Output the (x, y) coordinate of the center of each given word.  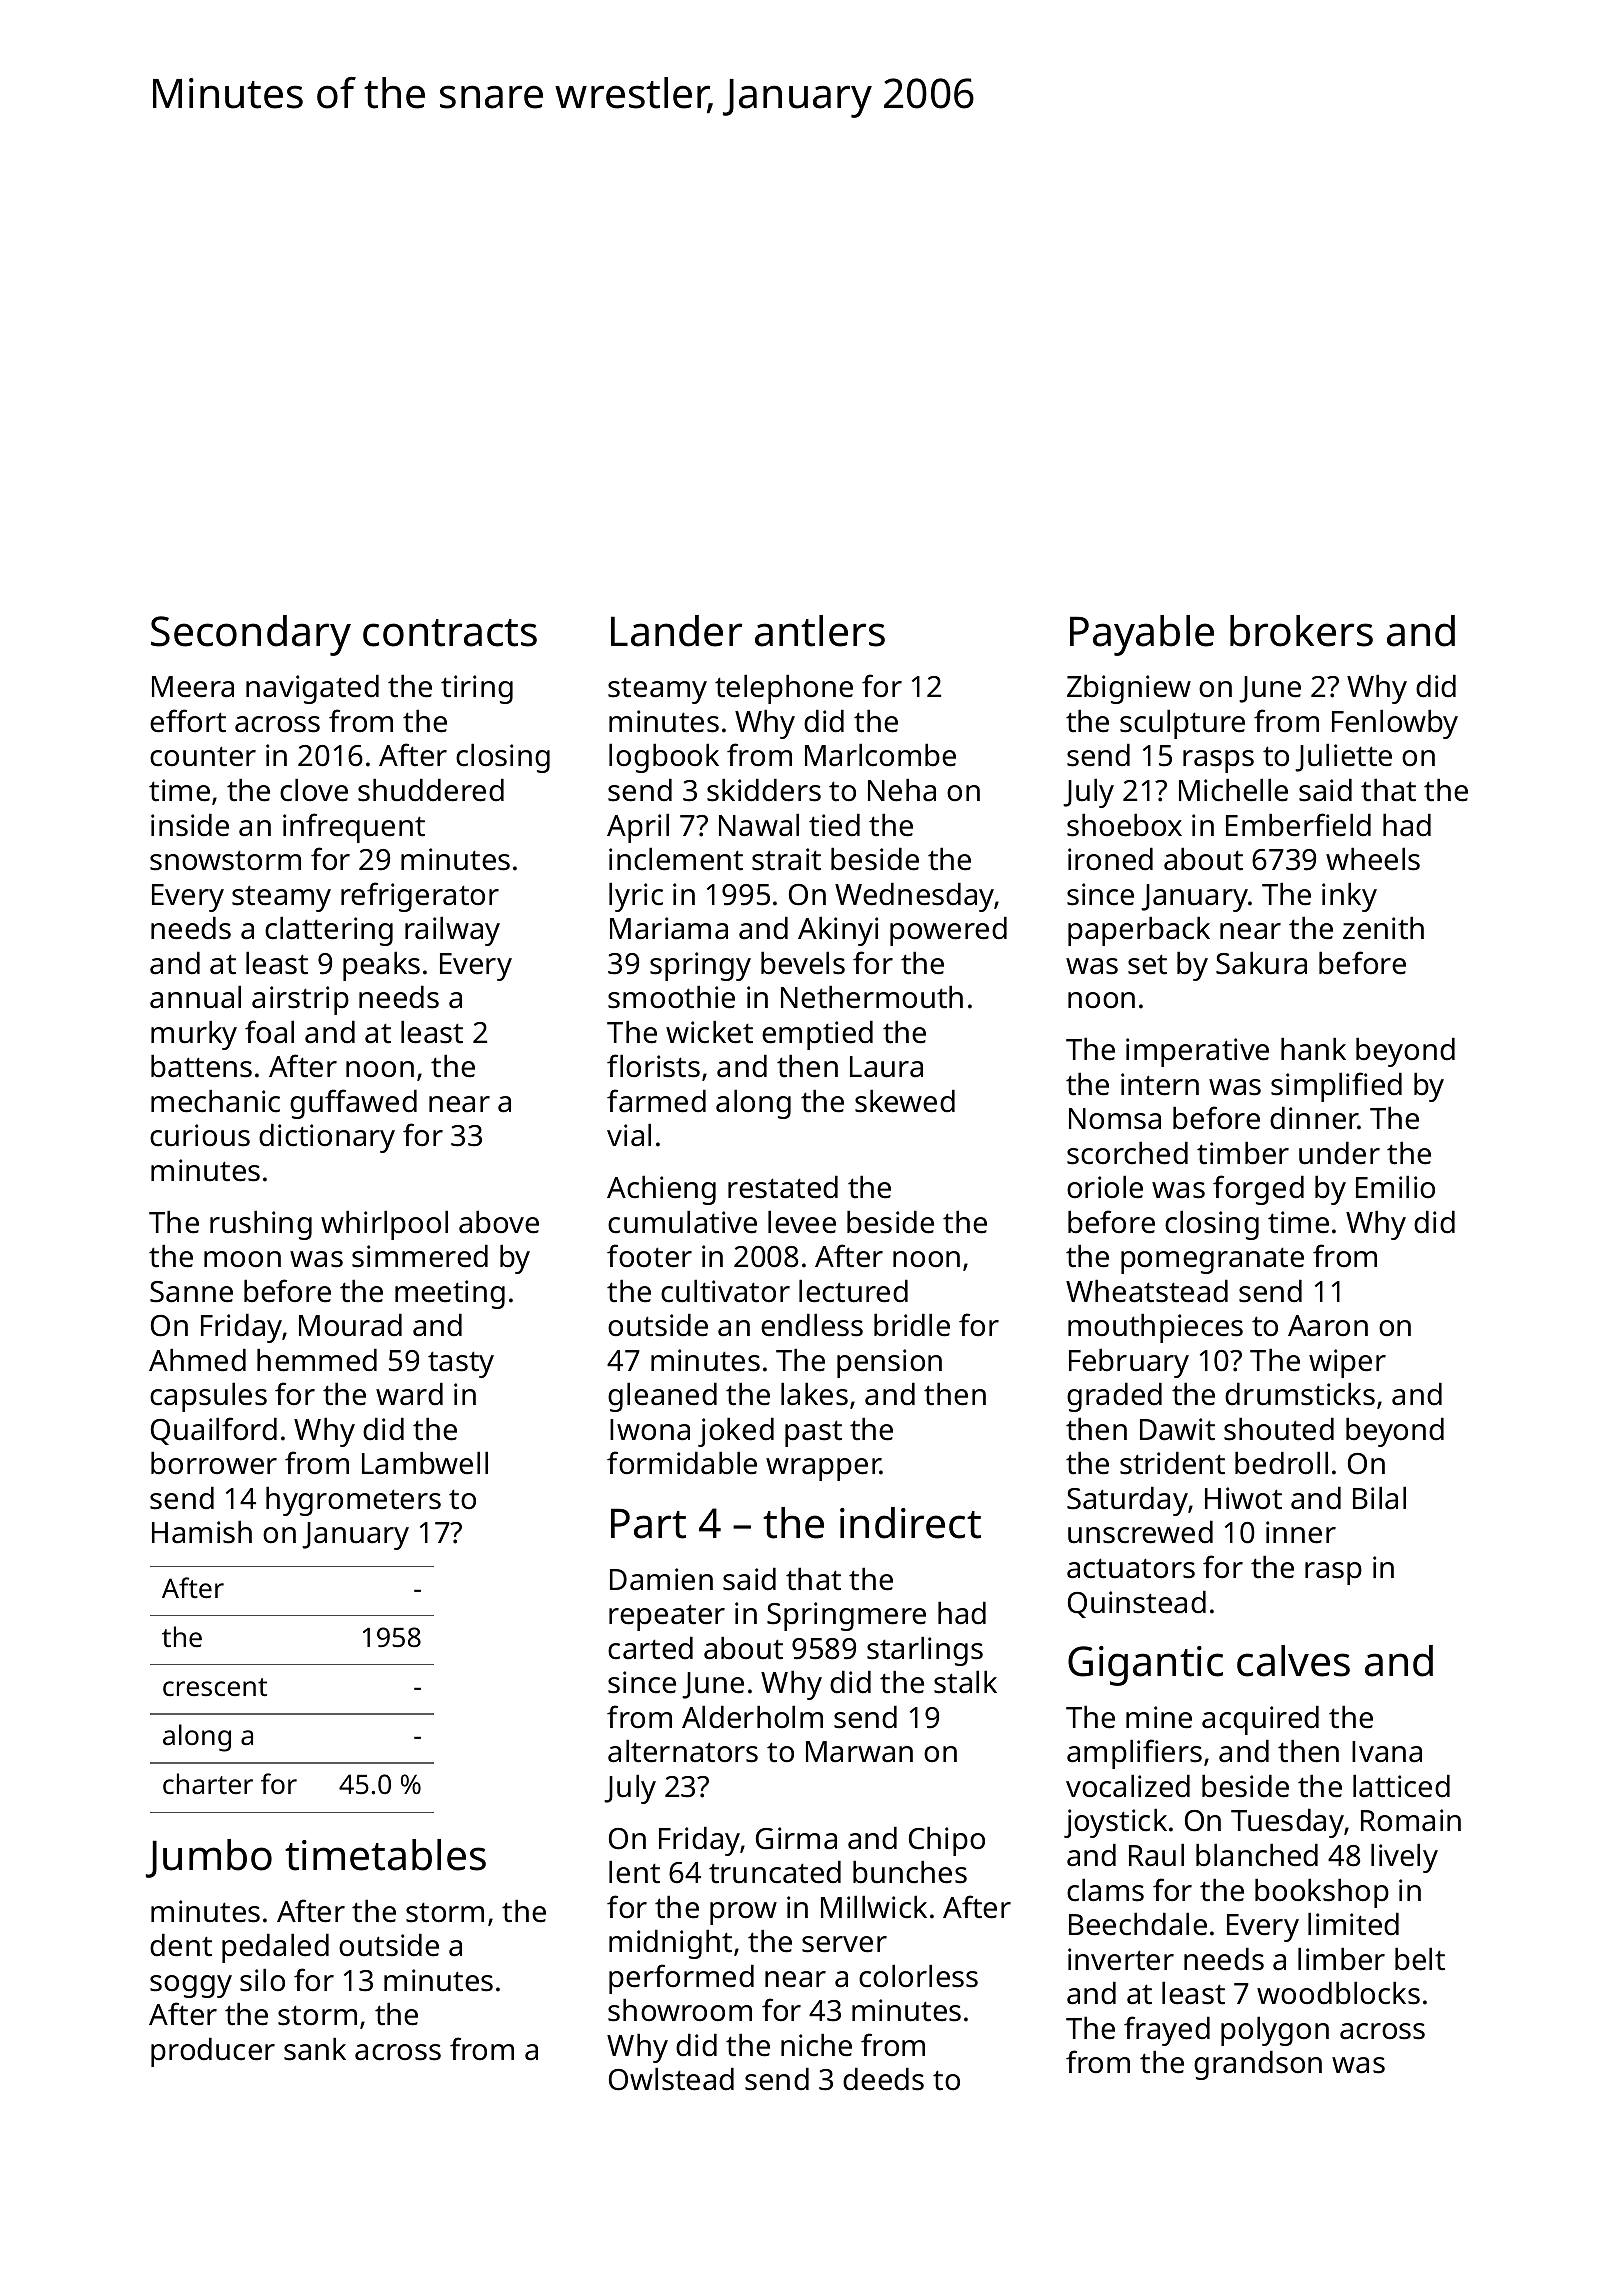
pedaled (275, 1948)
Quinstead (1137, 1604)
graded (1114, 1397)
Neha (902, 790)
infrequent (354, 828)
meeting (450, 1294)
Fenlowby (1395, 724)
